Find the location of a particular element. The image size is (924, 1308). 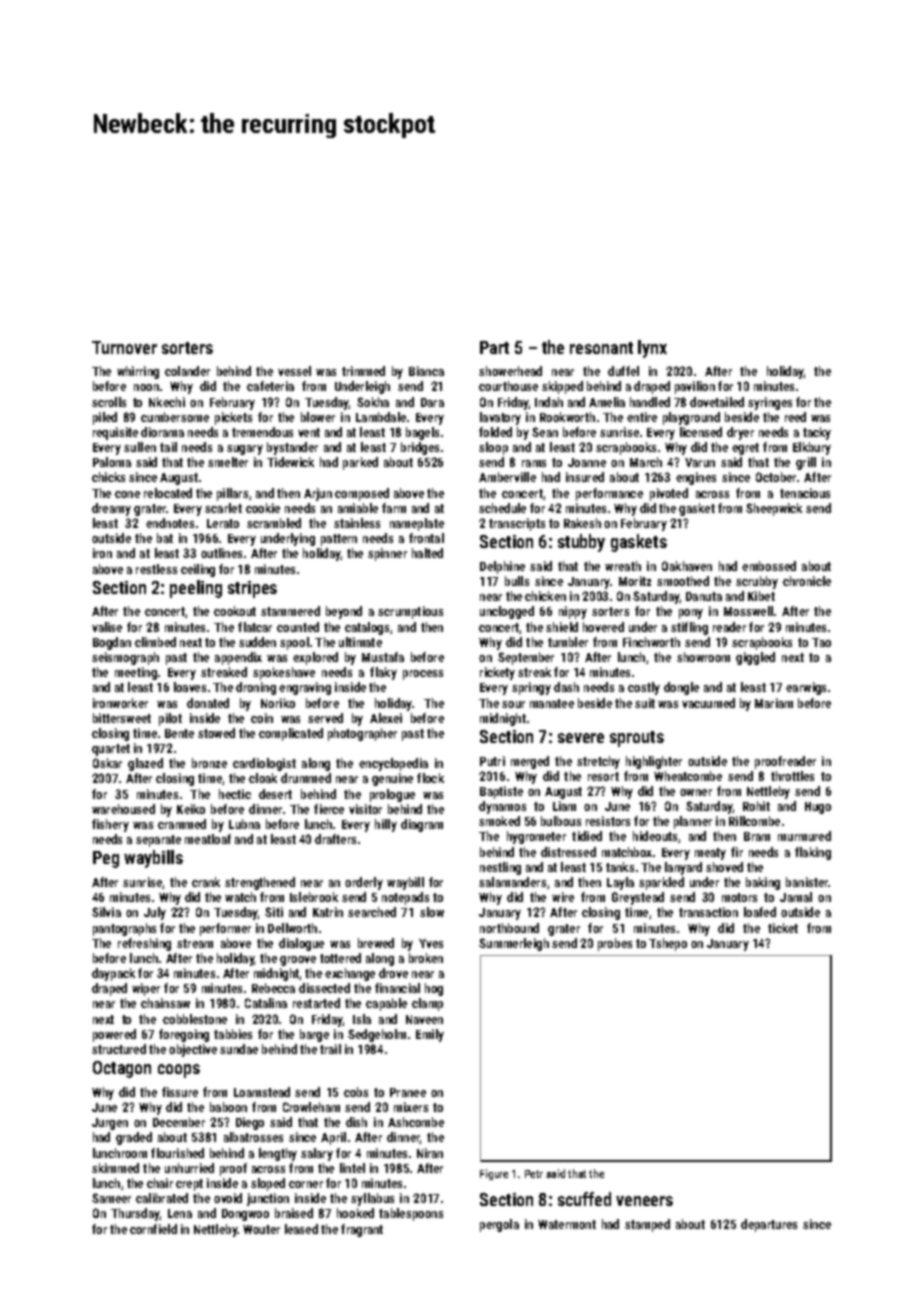

highlighter is located at coordinates (654, 762).
